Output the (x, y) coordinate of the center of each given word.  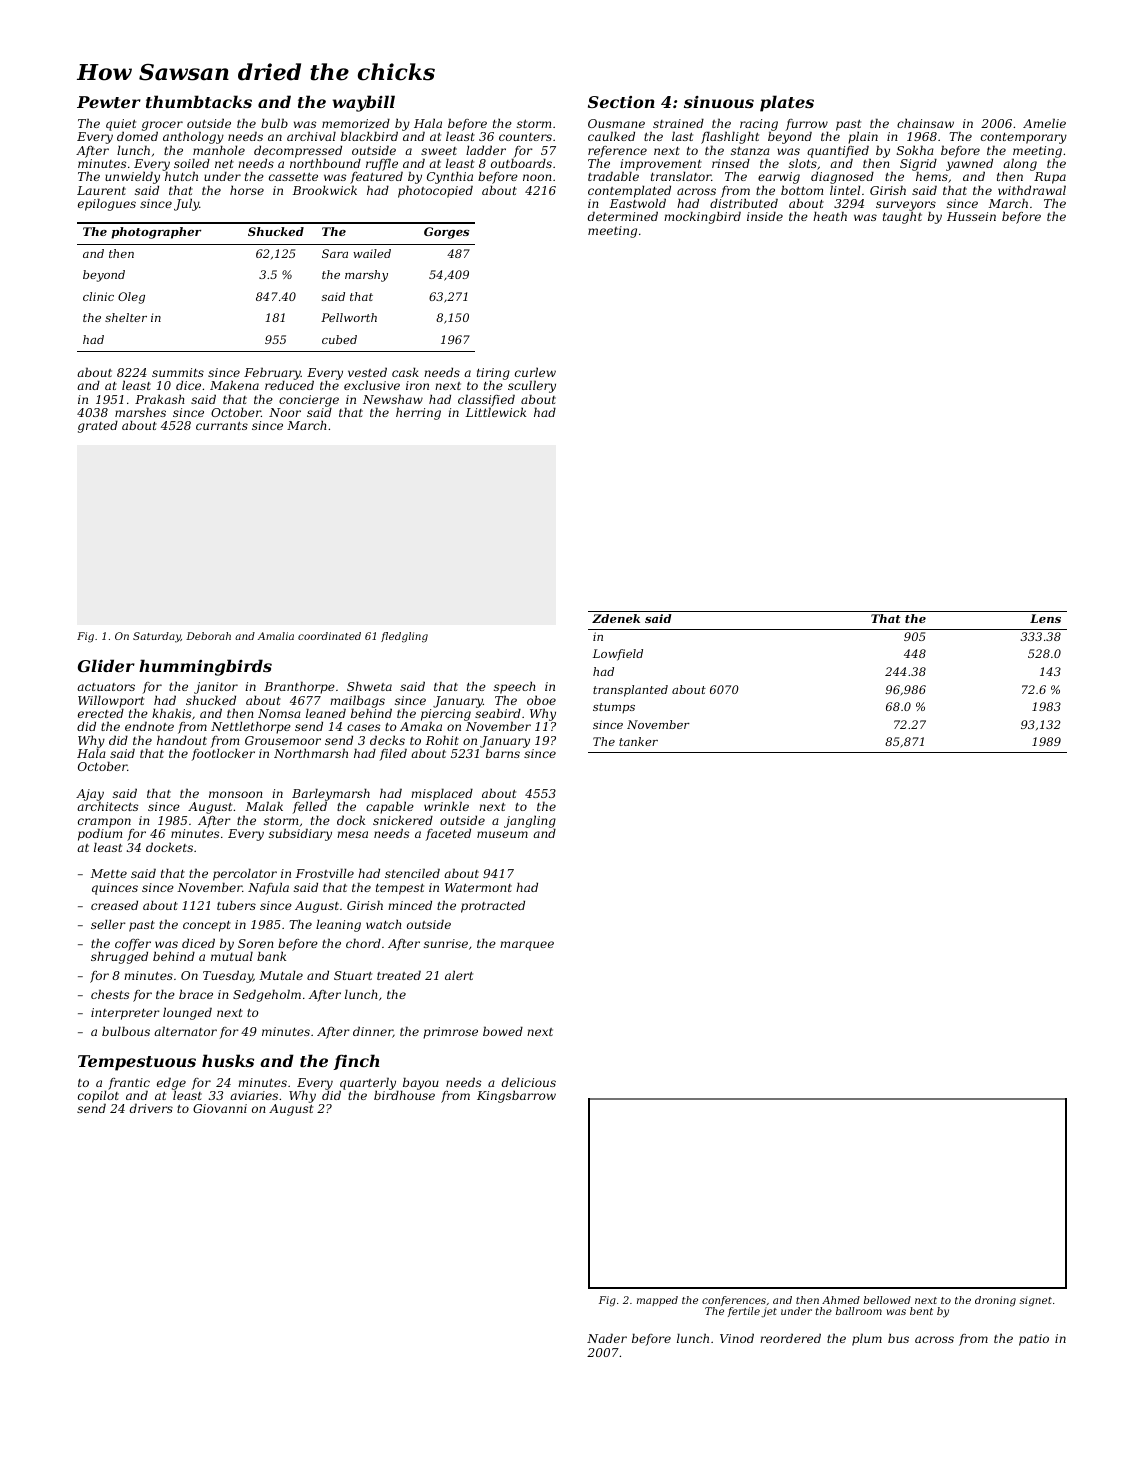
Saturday (157, 637)
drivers (151, 1108)
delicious (529, 1082)
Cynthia (450, 177)
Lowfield (618, 655)
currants (222, 425)
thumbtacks (199, 101)
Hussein (971, 216)
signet (1035, 1301)
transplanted (630, 691)
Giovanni (220, 1108)
